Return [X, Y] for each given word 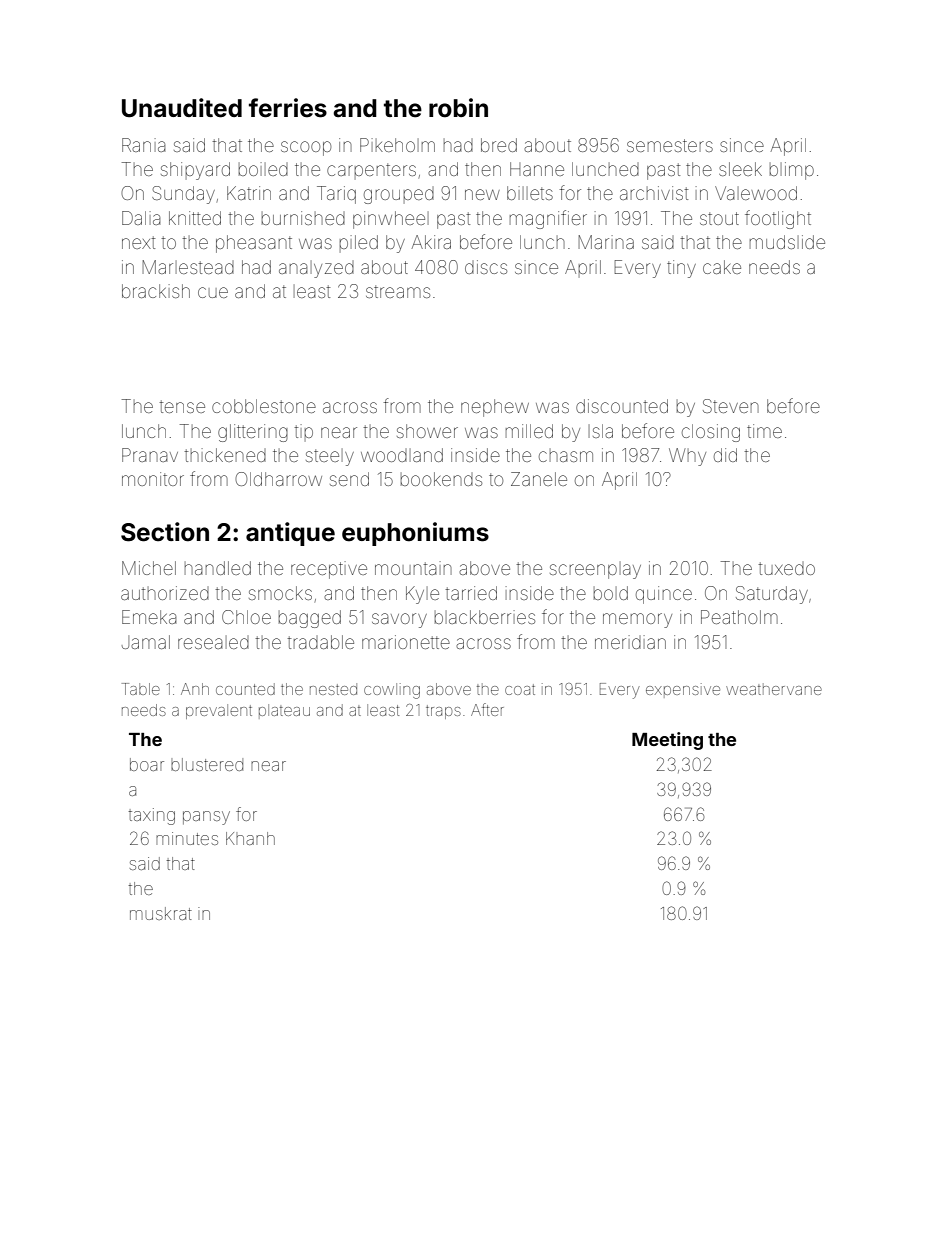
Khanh [250, 838]
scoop [306, 148]
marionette [406, 642]
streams [398, 291]
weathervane [774, 689]
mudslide [787, 242]
